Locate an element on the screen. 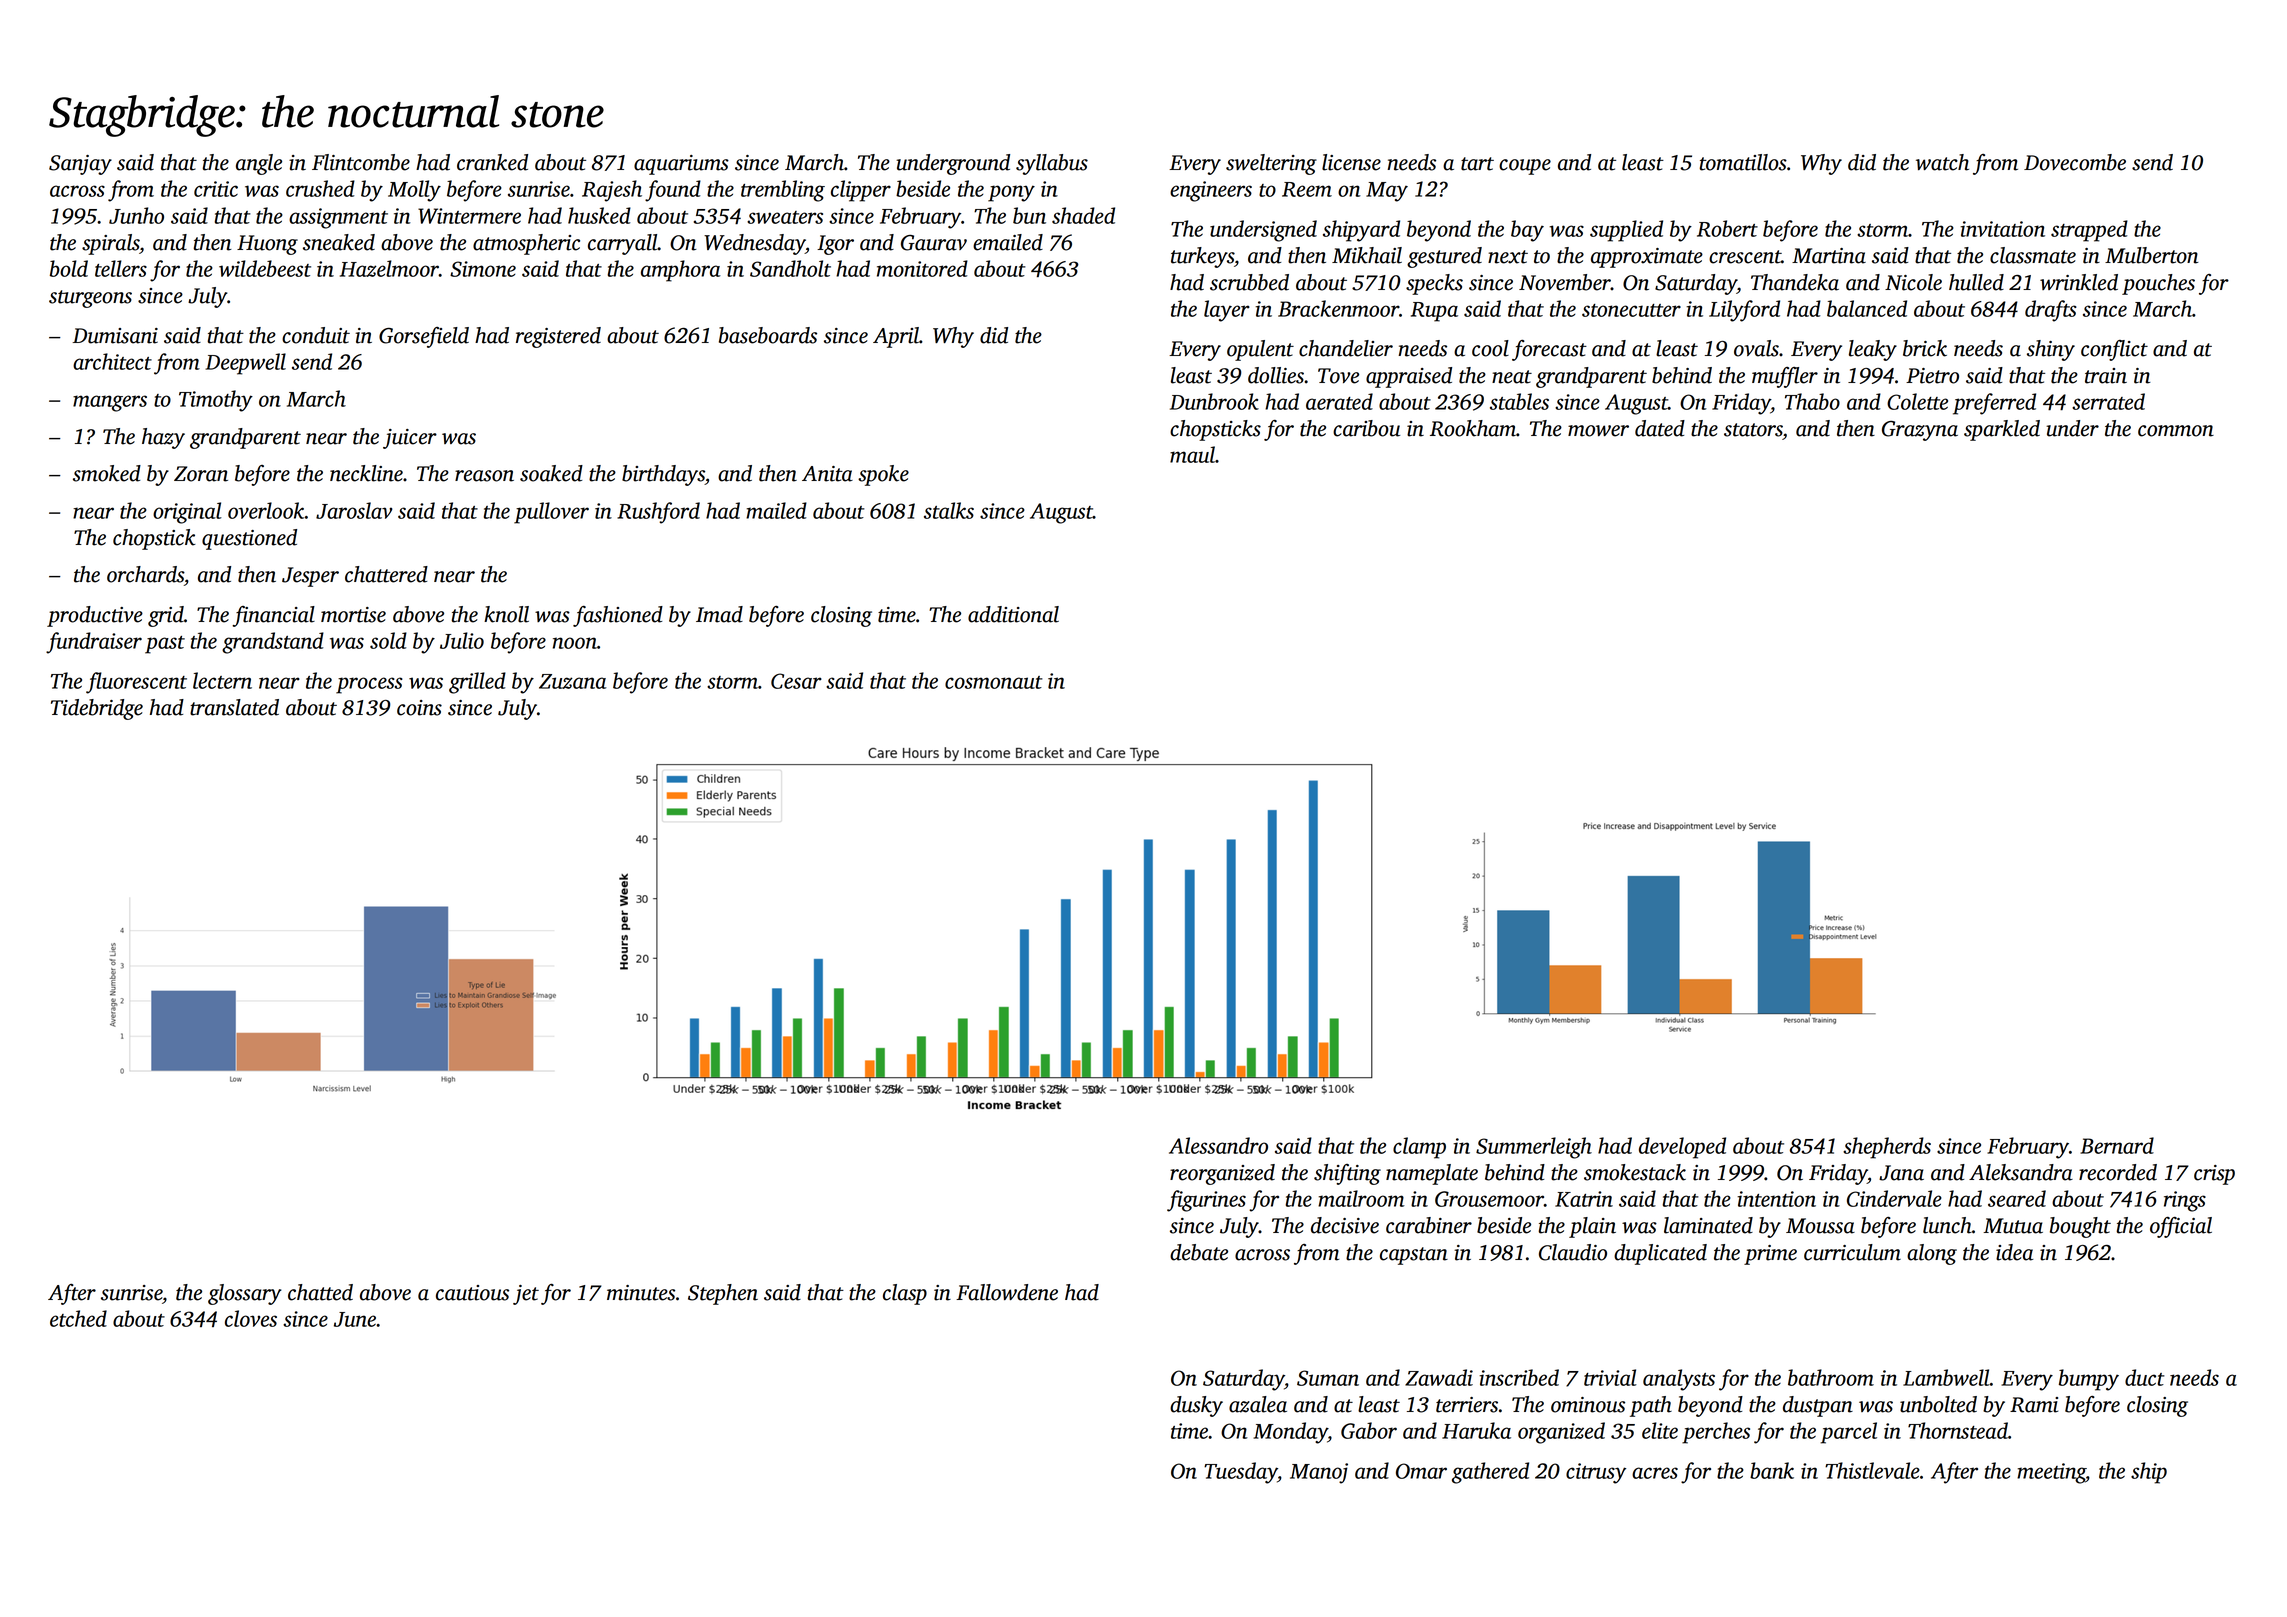 The width and height of the screenshot is (2287, 1617). Manoj is located at coordinates (1319, 1473).
